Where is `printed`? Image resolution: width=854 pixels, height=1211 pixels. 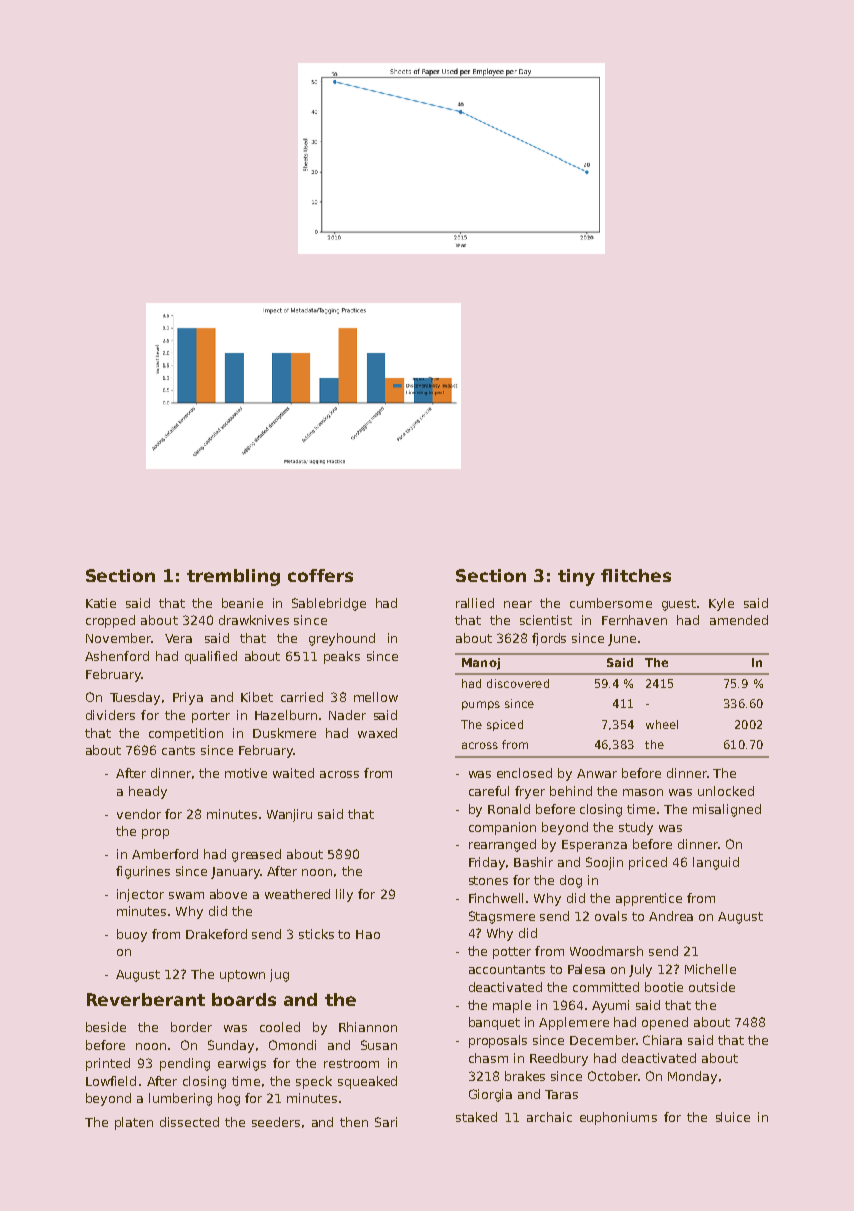 printed is located at coordinates (108, 1064).
